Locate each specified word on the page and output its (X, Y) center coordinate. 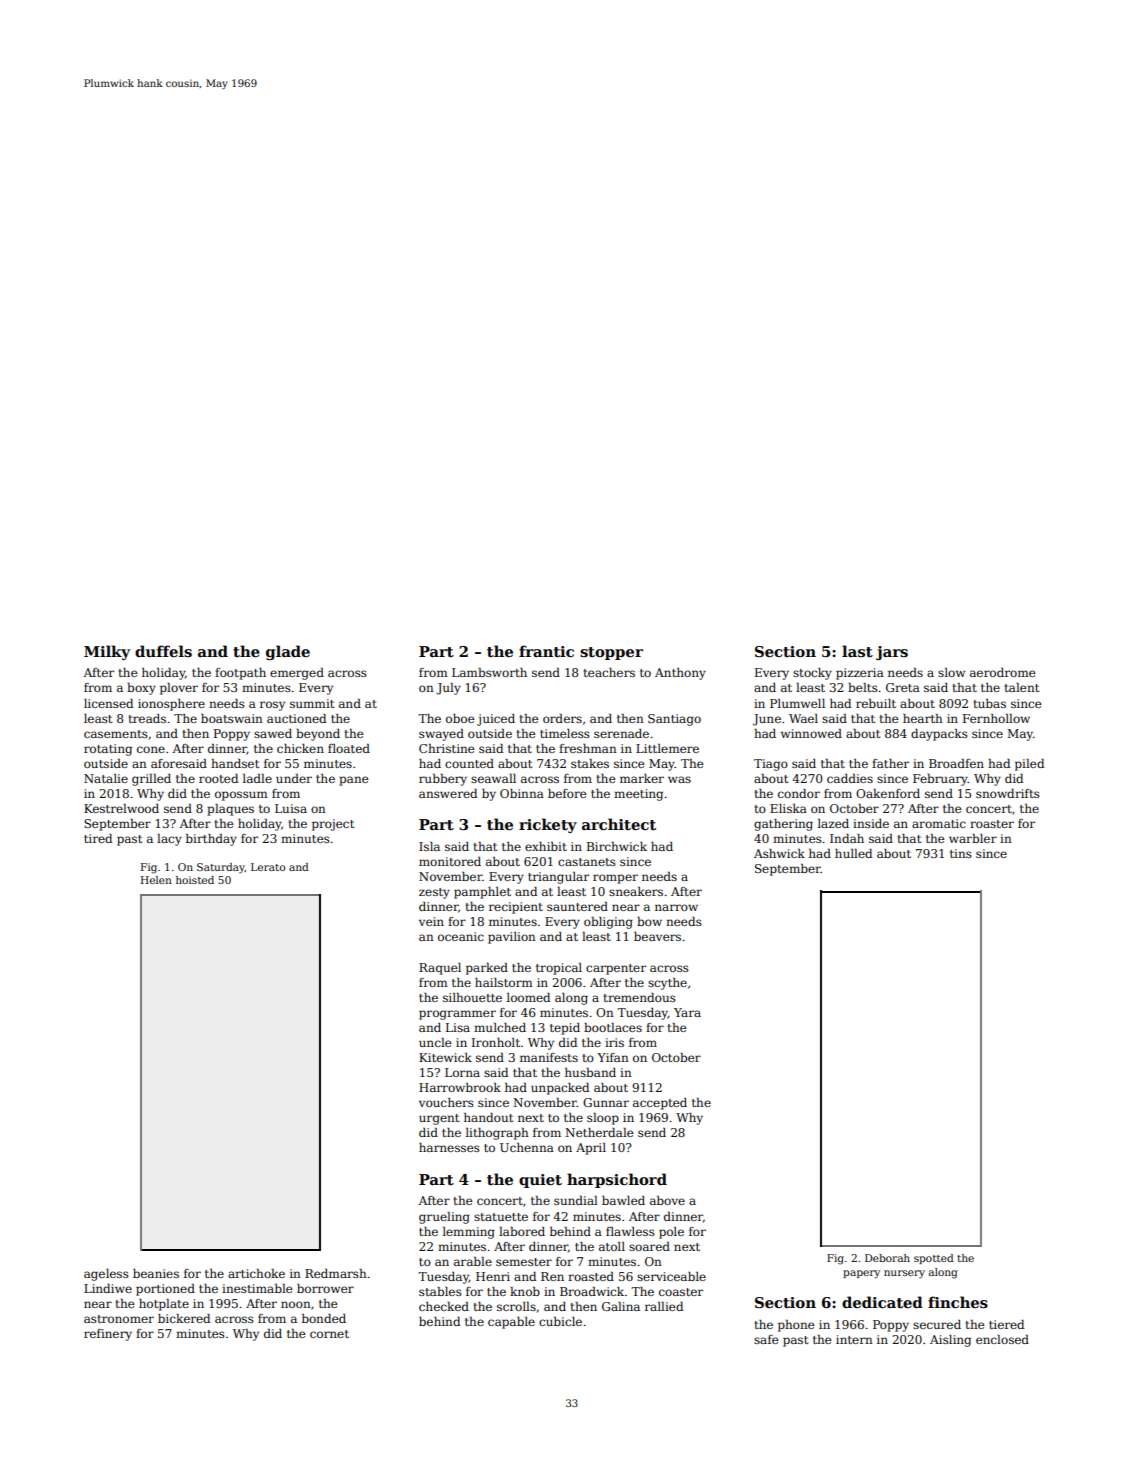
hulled (853, 853)
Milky (107, 652)
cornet (329, 1334)
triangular (558, 878)
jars (892, 653)
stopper (611, 653)
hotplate (164, 1305)
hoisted (195, 880)
